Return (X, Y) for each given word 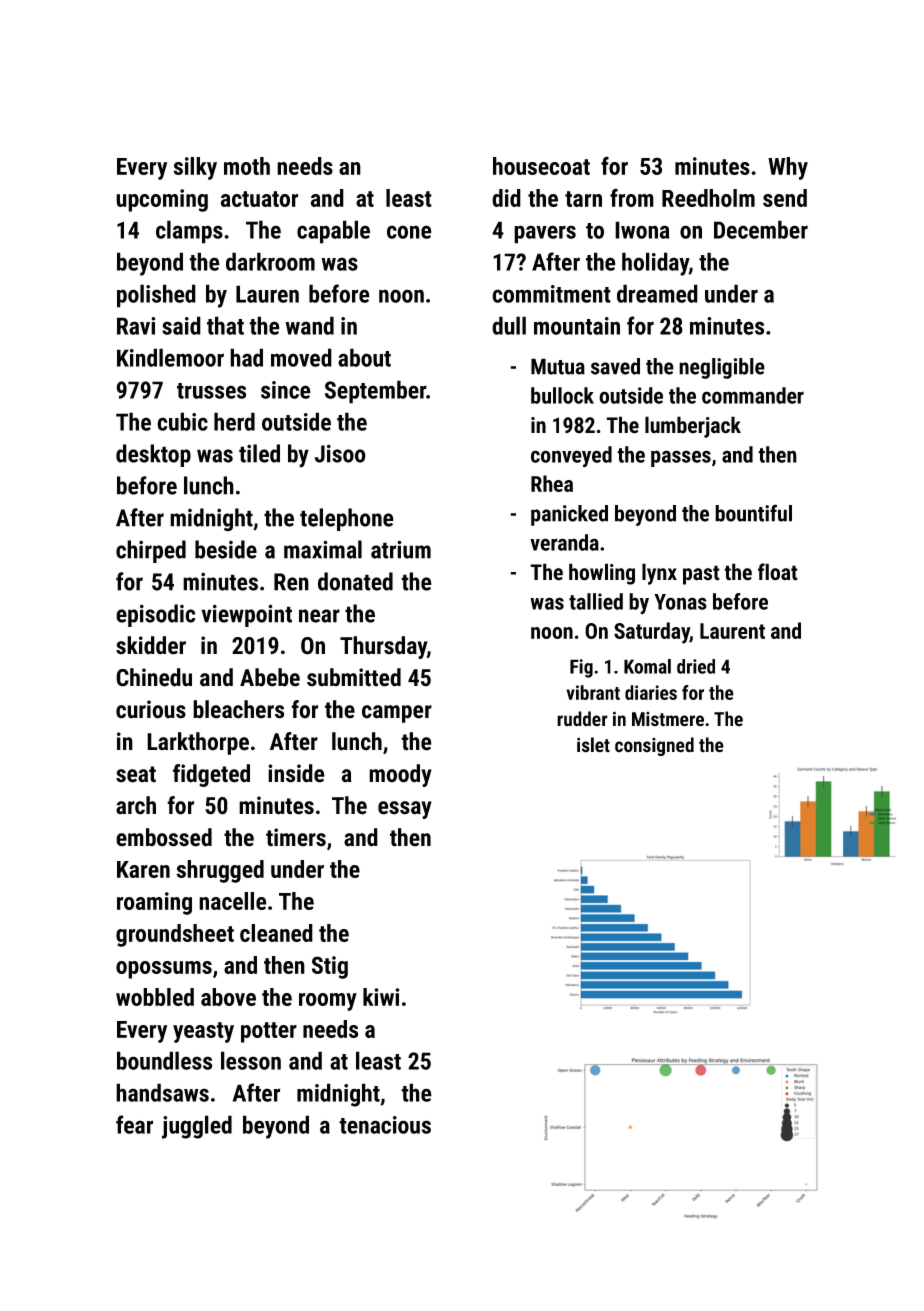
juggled (197, 1127)
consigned (654, 746)
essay (405, 810)
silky (195, 168)
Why (788, 168)
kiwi (381, 997)
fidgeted (211, 775)
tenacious (385, 1125)
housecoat (541, 166)
